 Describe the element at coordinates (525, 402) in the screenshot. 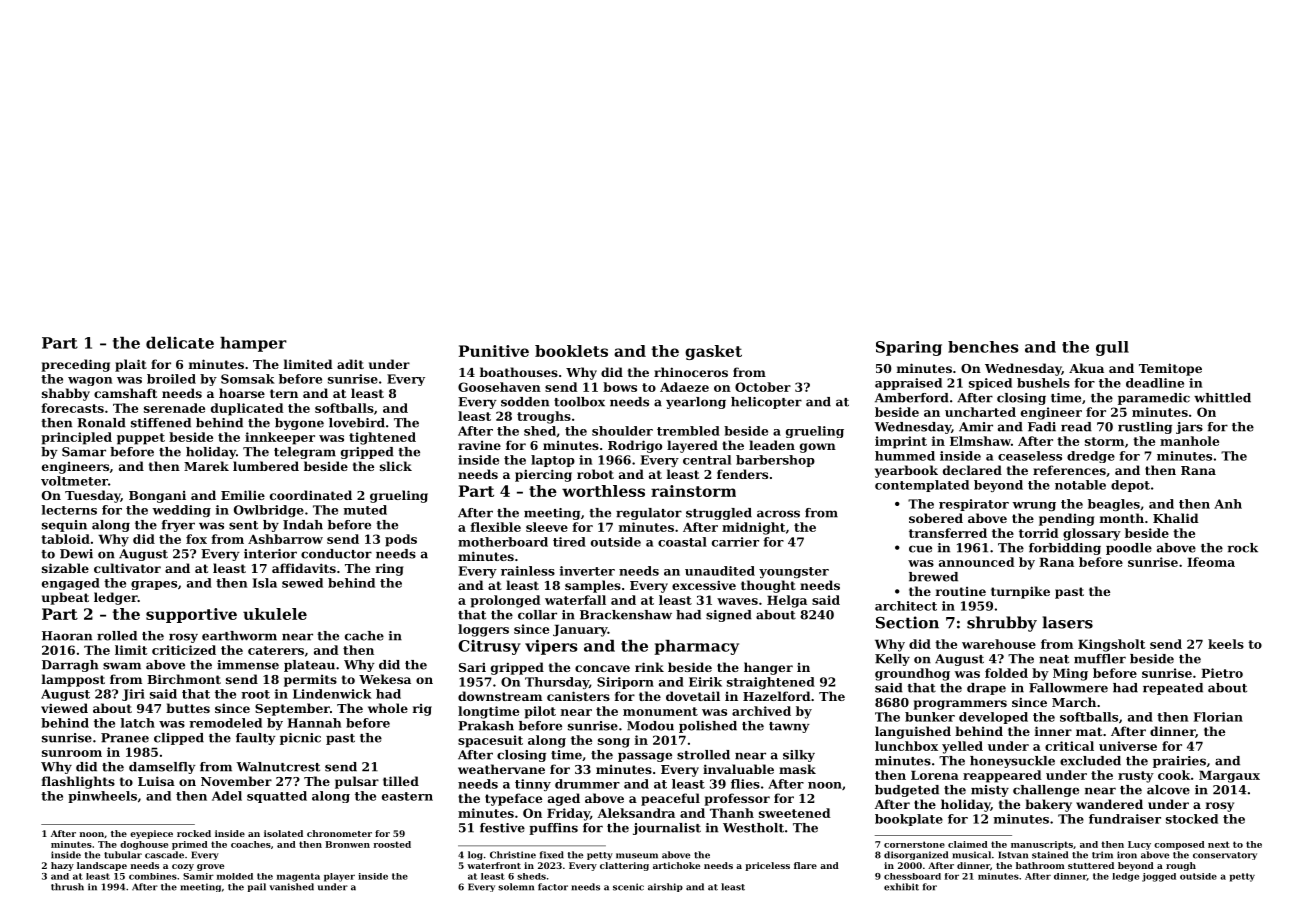

I see `sodden` at that location.
